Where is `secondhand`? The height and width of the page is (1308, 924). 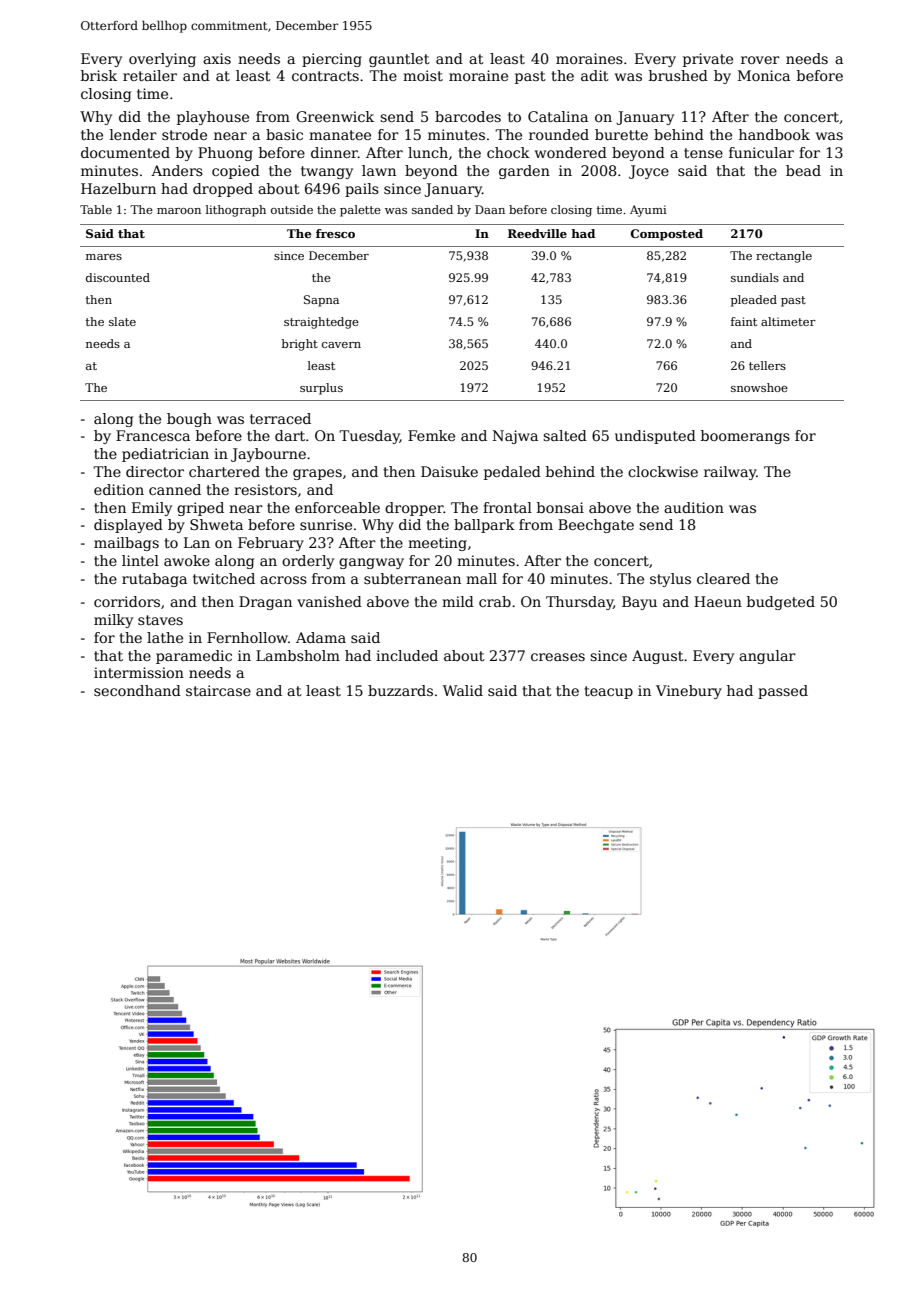
secondhand is located at coordinates (137, 690).
